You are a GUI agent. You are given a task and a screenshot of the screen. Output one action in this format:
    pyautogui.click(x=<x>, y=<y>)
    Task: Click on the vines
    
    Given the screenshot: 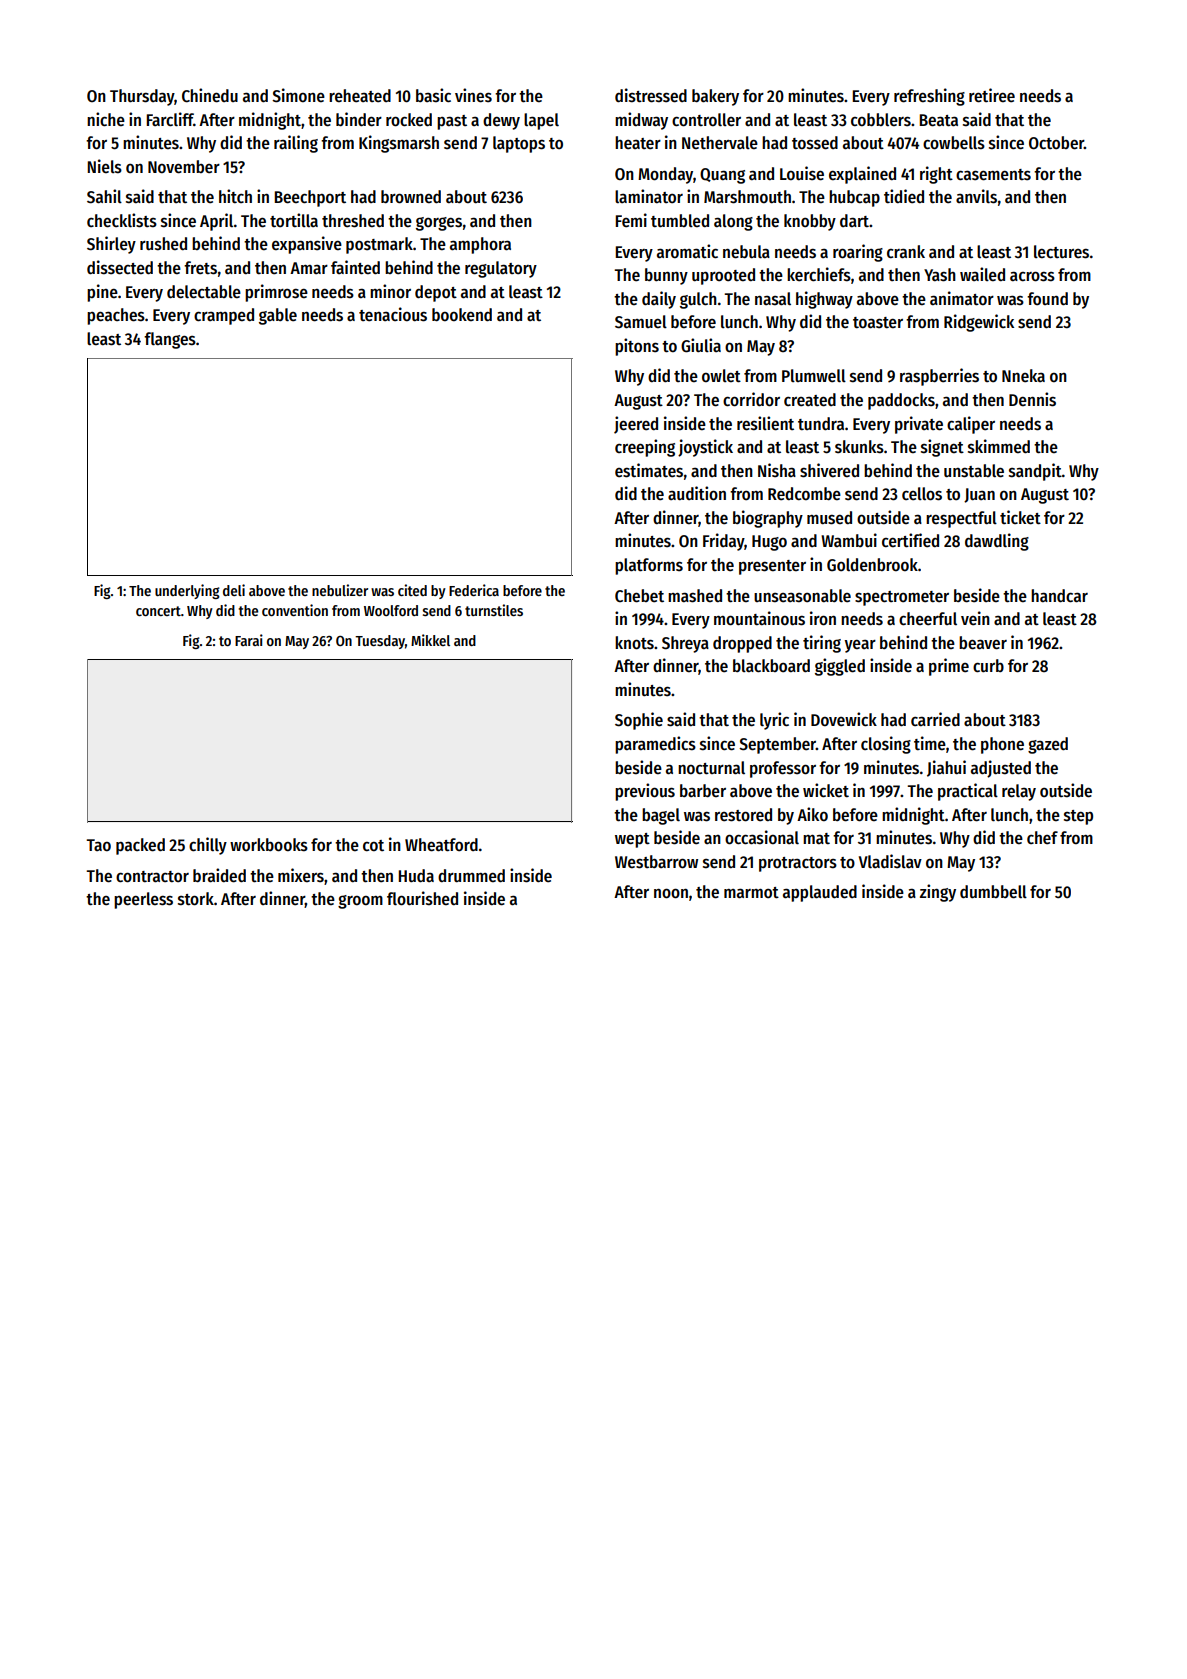 What is the action you would take?
    pyautogui.click(x=473, y=95)
